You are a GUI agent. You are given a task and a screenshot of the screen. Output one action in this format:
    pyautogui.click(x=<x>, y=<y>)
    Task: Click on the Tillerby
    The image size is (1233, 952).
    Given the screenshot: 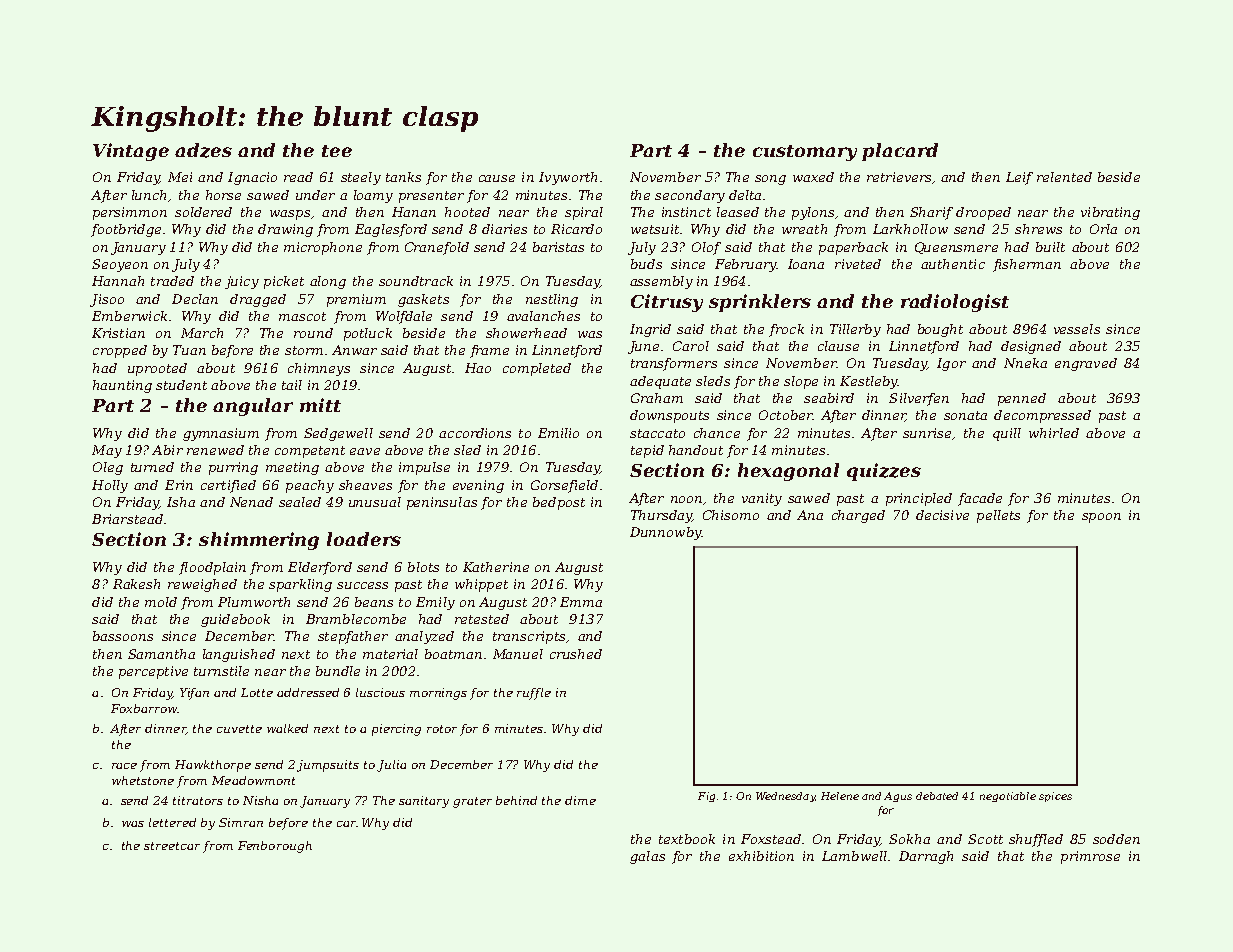 What is the action you would take?
    pyautogui.click(x=855, y=330)
